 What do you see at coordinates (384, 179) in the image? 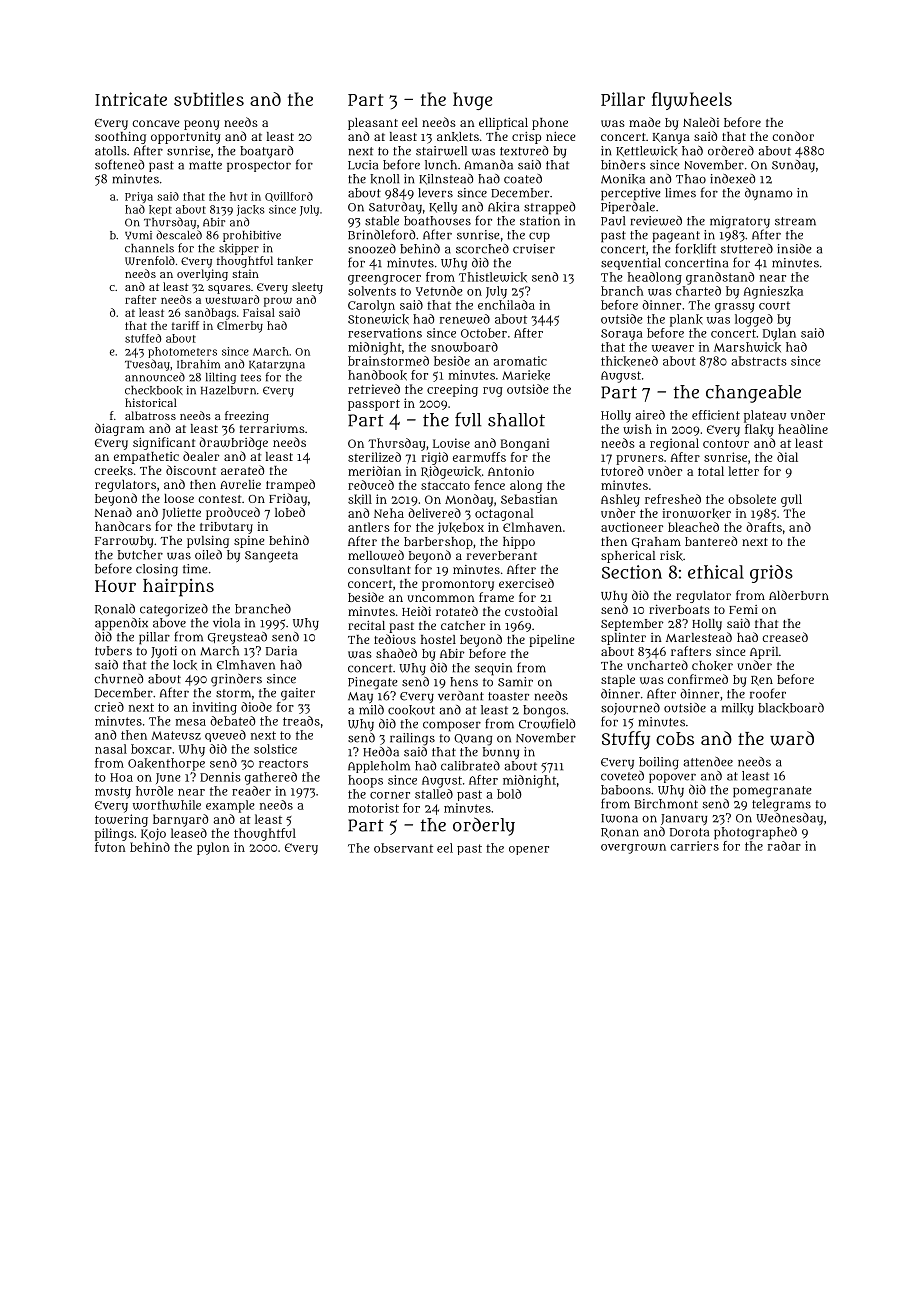
I see `knoll` at bounding box center [384, 179].
